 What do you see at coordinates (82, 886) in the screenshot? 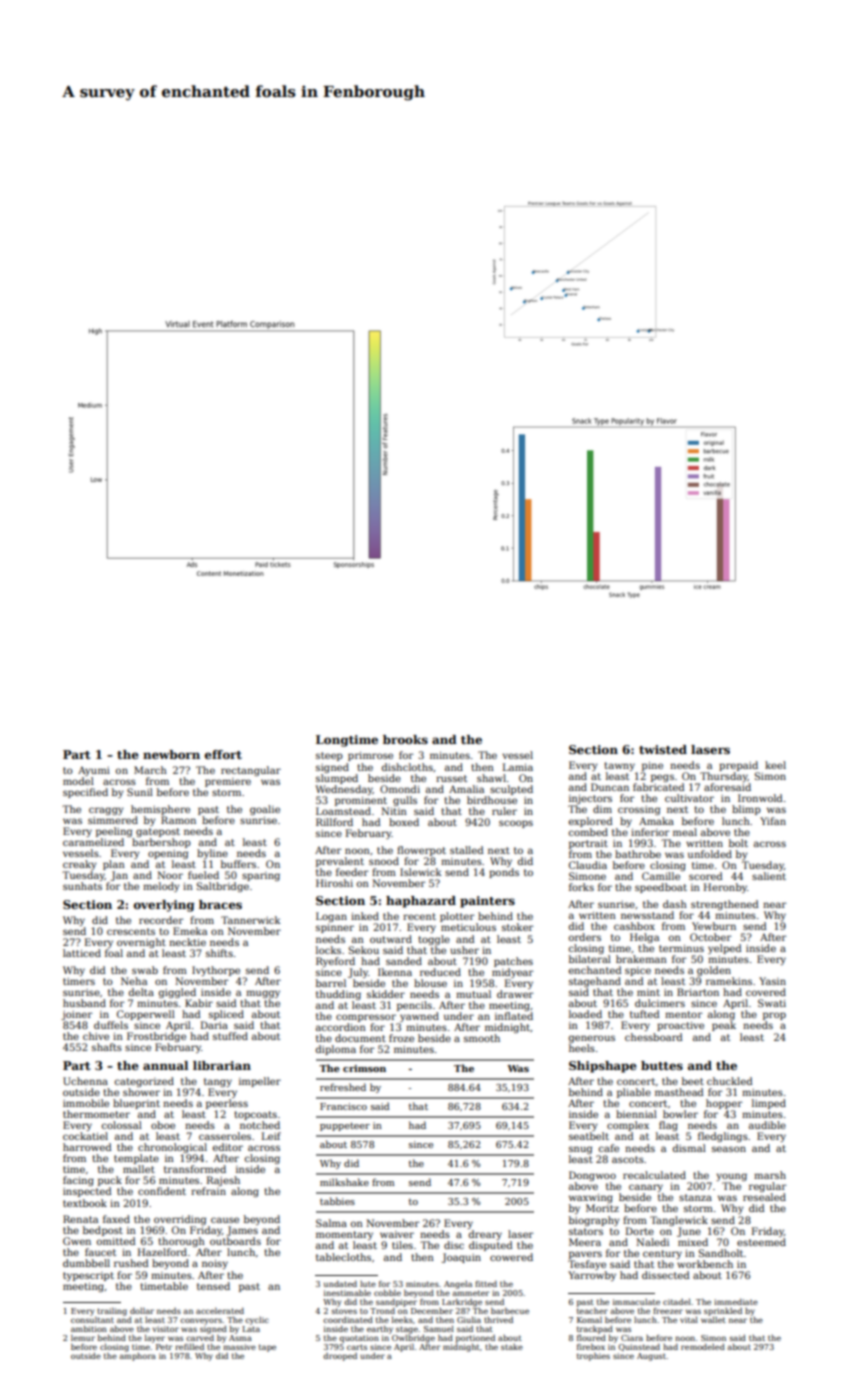
I see `sunhats` at bounding box center [82, 886].
